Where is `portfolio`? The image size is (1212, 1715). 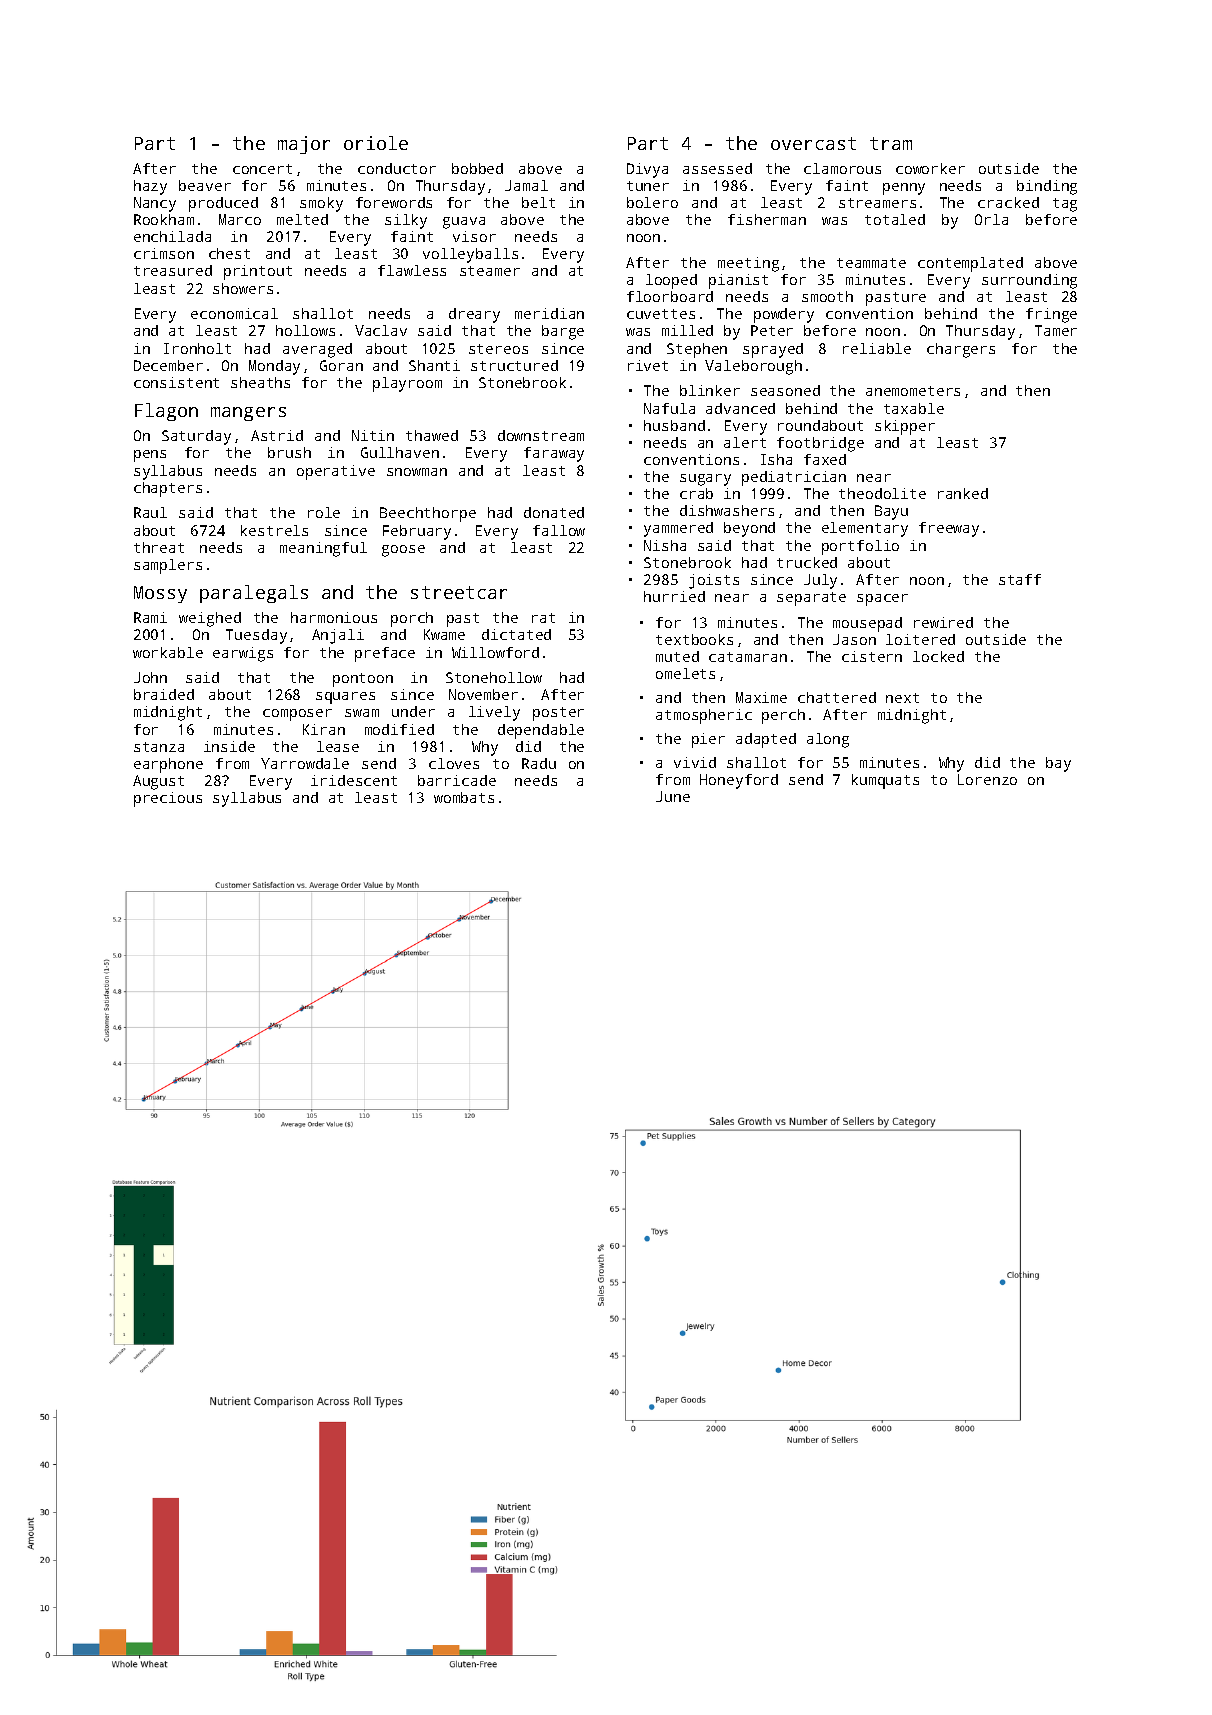
portfolio is located at coordinates (860, 547).
